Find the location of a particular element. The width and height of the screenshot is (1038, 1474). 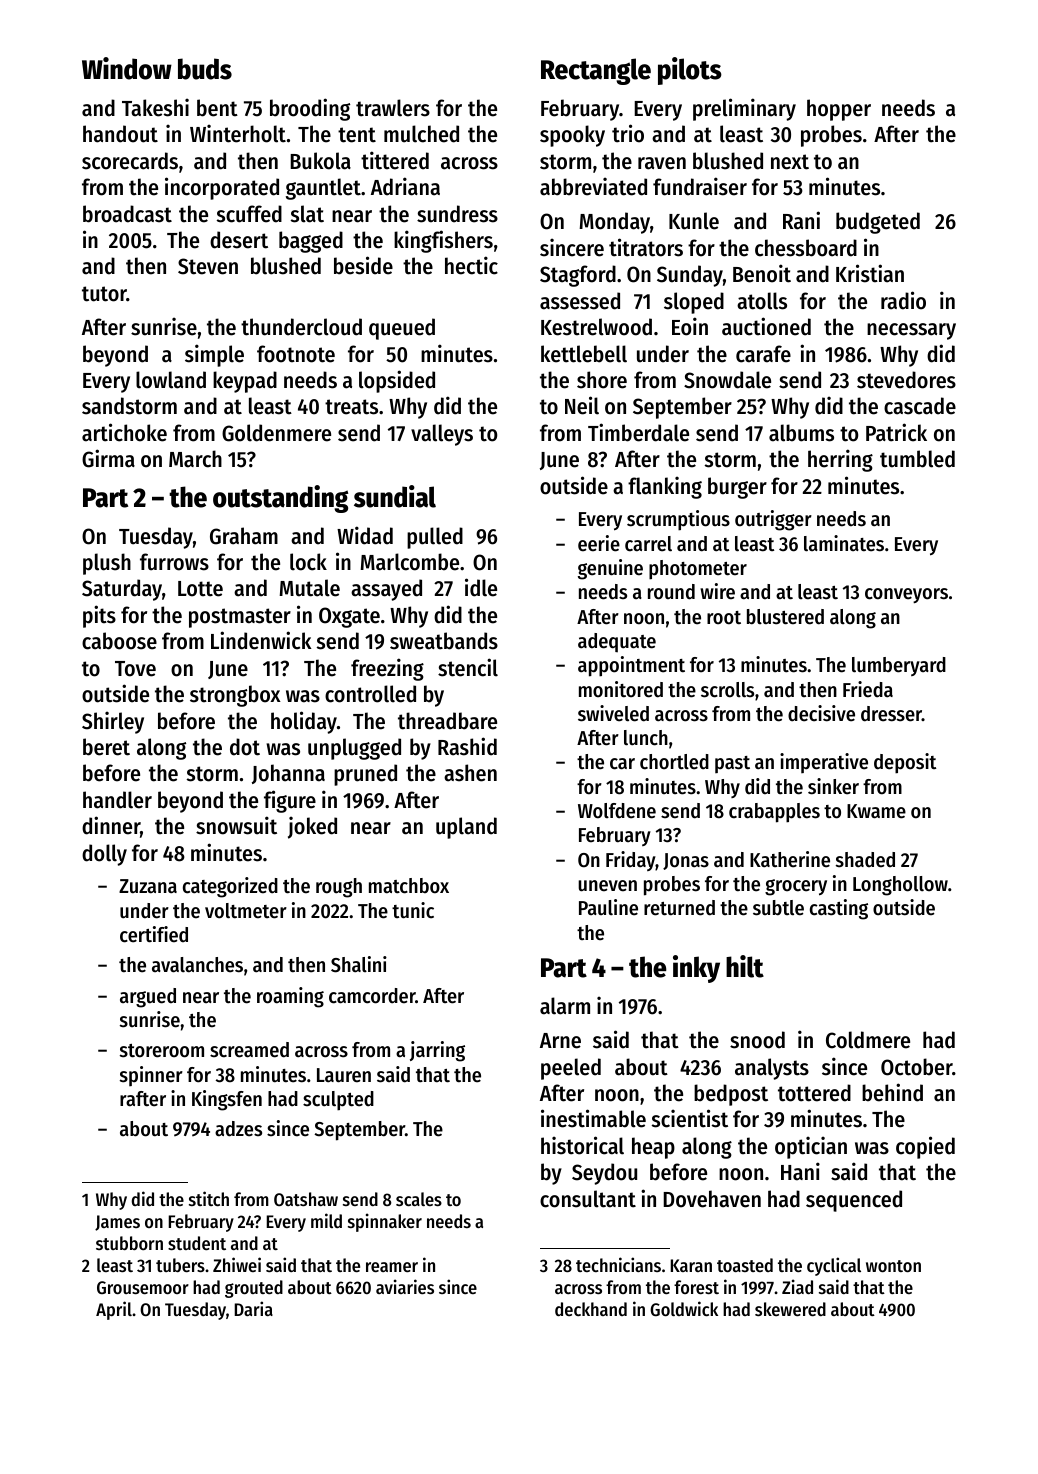

abbreviated is located at coordinates (593, 186).
